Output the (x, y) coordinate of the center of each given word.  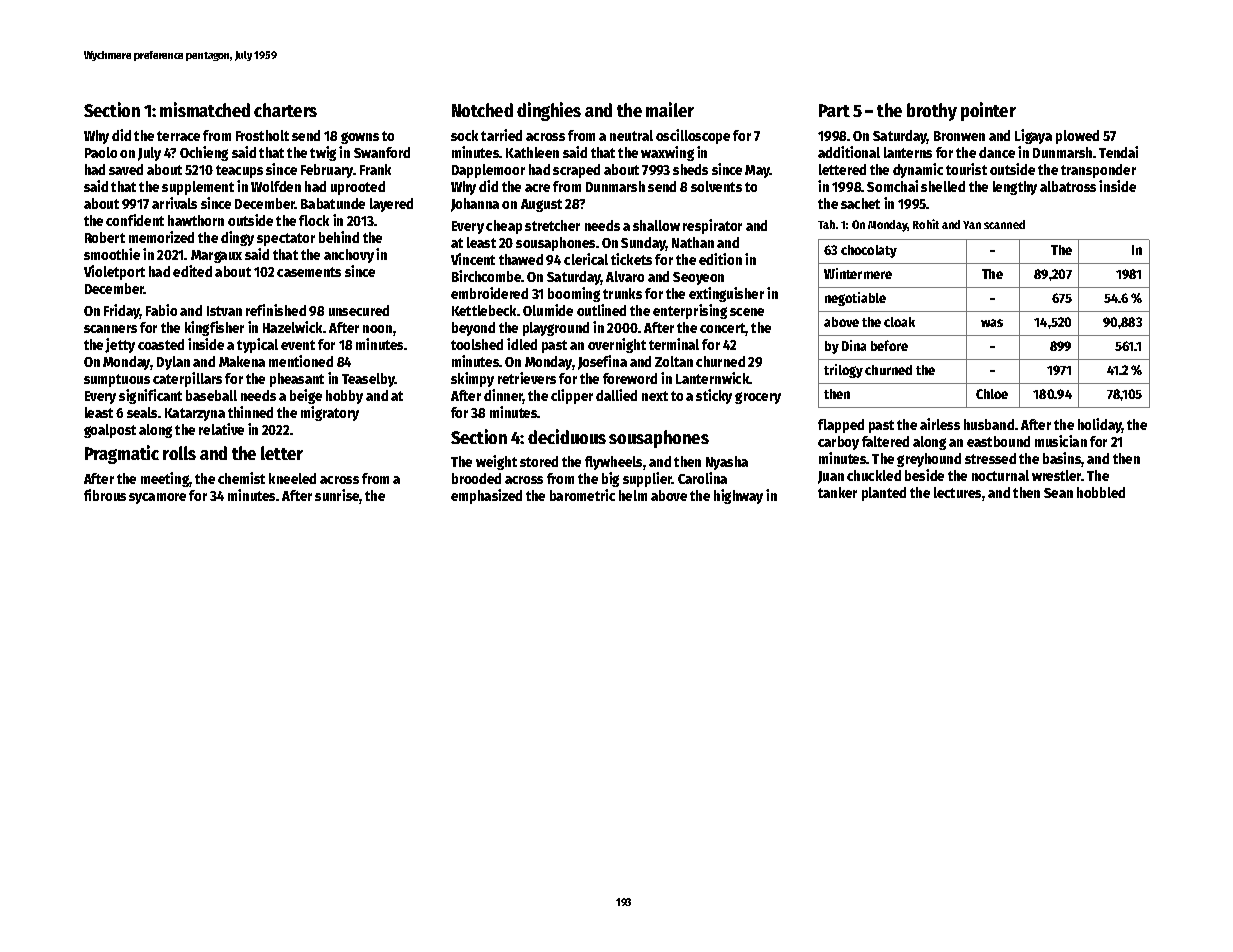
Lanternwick (713, 378)
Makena (242, 361)
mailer (670, 109)
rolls (179, 453)
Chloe (992, 394)
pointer (988, 111)
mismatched (205, 109)
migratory (330, 413)
